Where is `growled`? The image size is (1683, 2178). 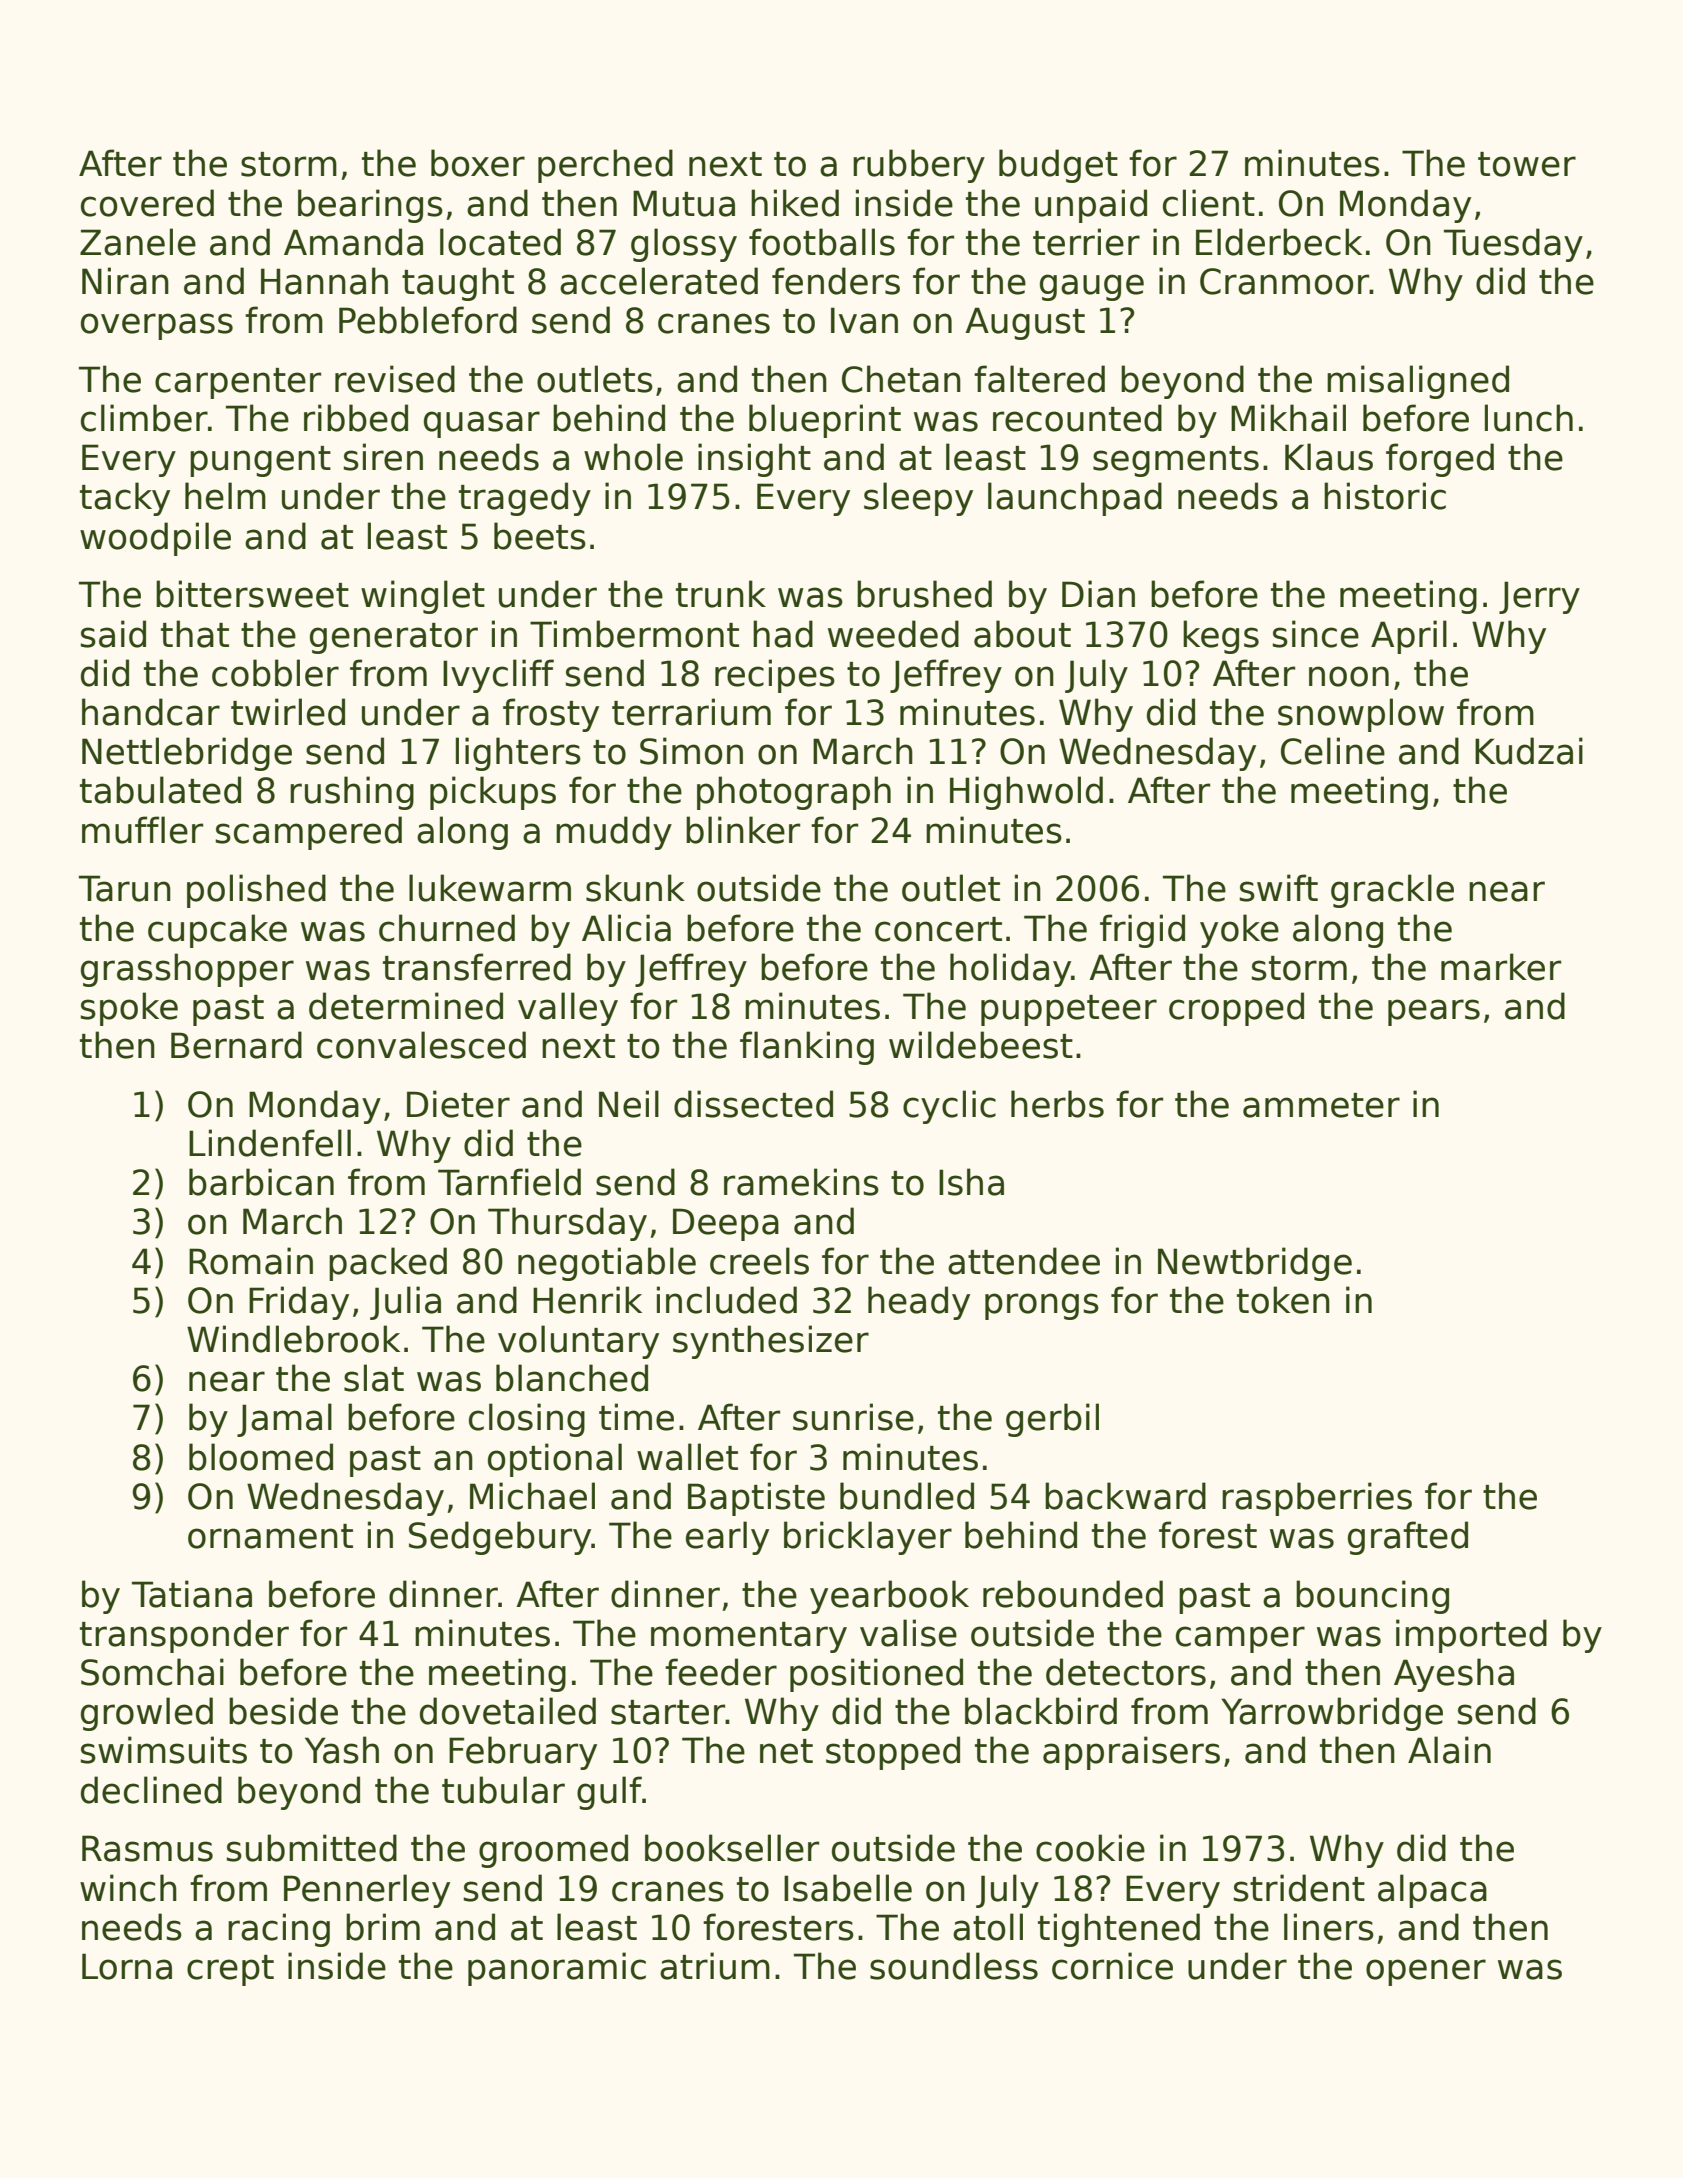 growled is located at coordinates (147, 1714).
